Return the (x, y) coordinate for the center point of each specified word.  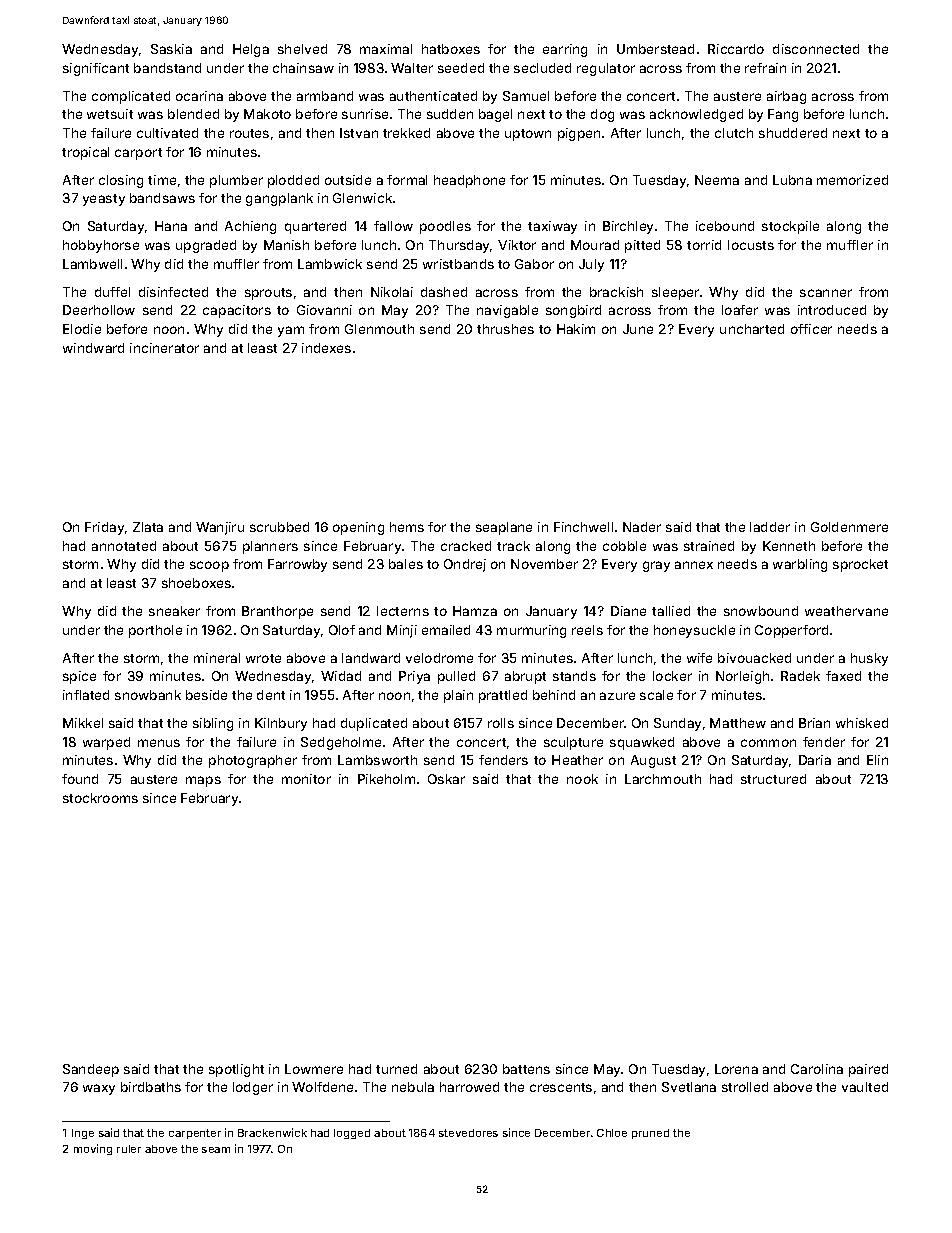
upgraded (206, 246)
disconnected (816, 49)
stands (574, 676)
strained (709, 546)
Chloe (612, 1133)
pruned (650, 1134)
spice (79, 677)
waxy (99, 1089)
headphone (469, 181)
